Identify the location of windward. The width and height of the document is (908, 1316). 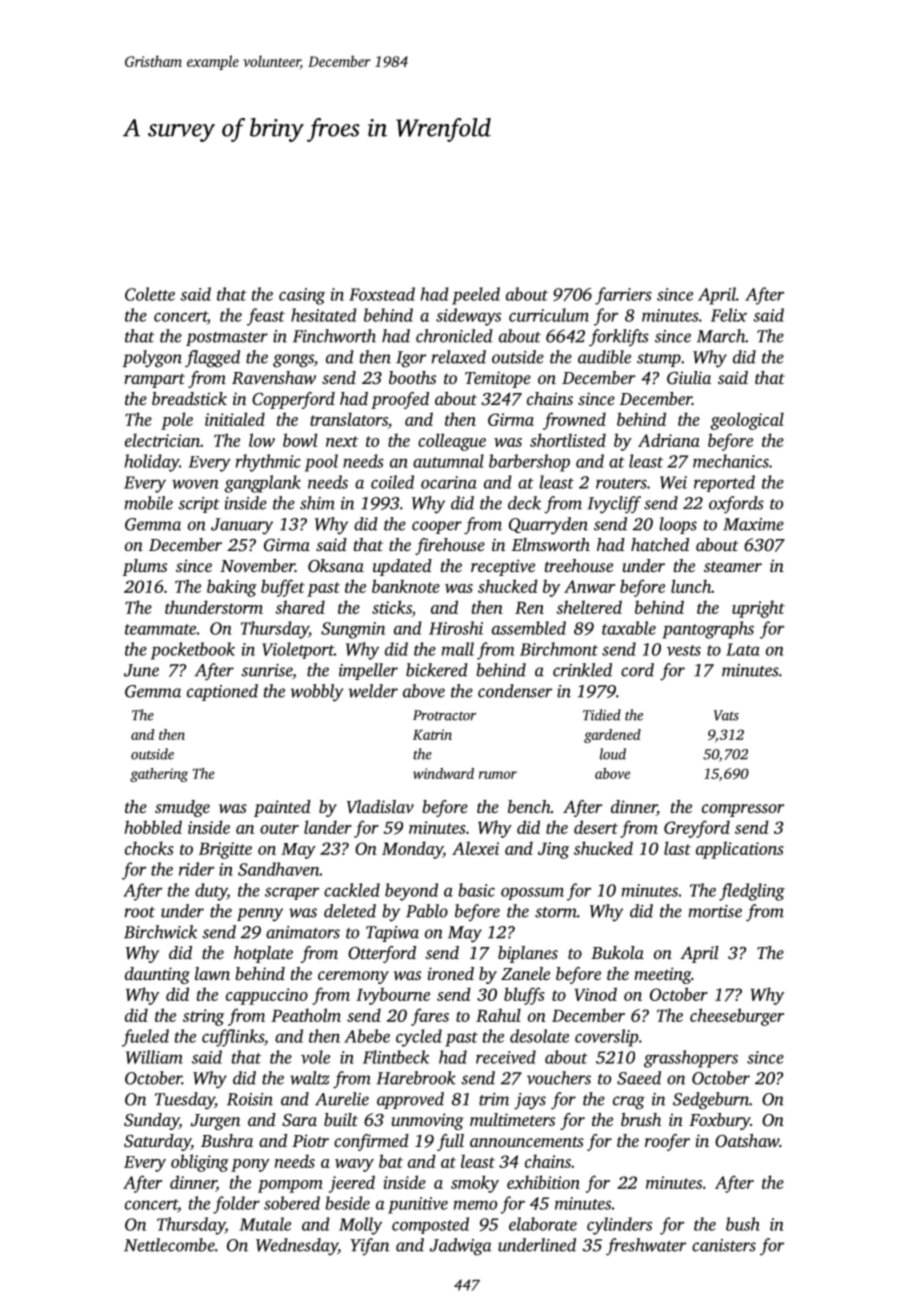
(443, 773).
